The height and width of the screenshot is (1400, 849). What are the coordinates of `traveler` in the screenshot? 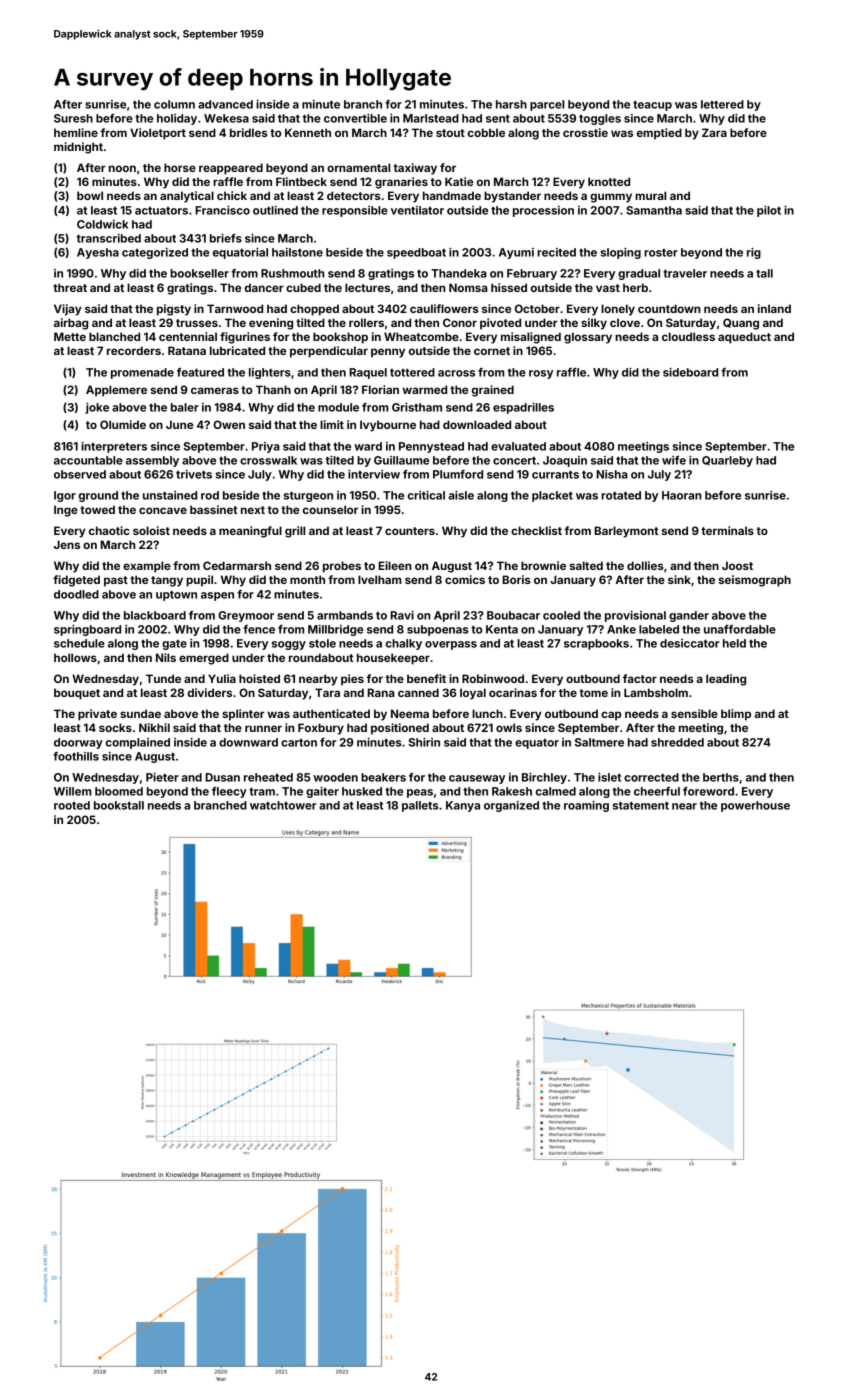 It's located at (685, 273).
